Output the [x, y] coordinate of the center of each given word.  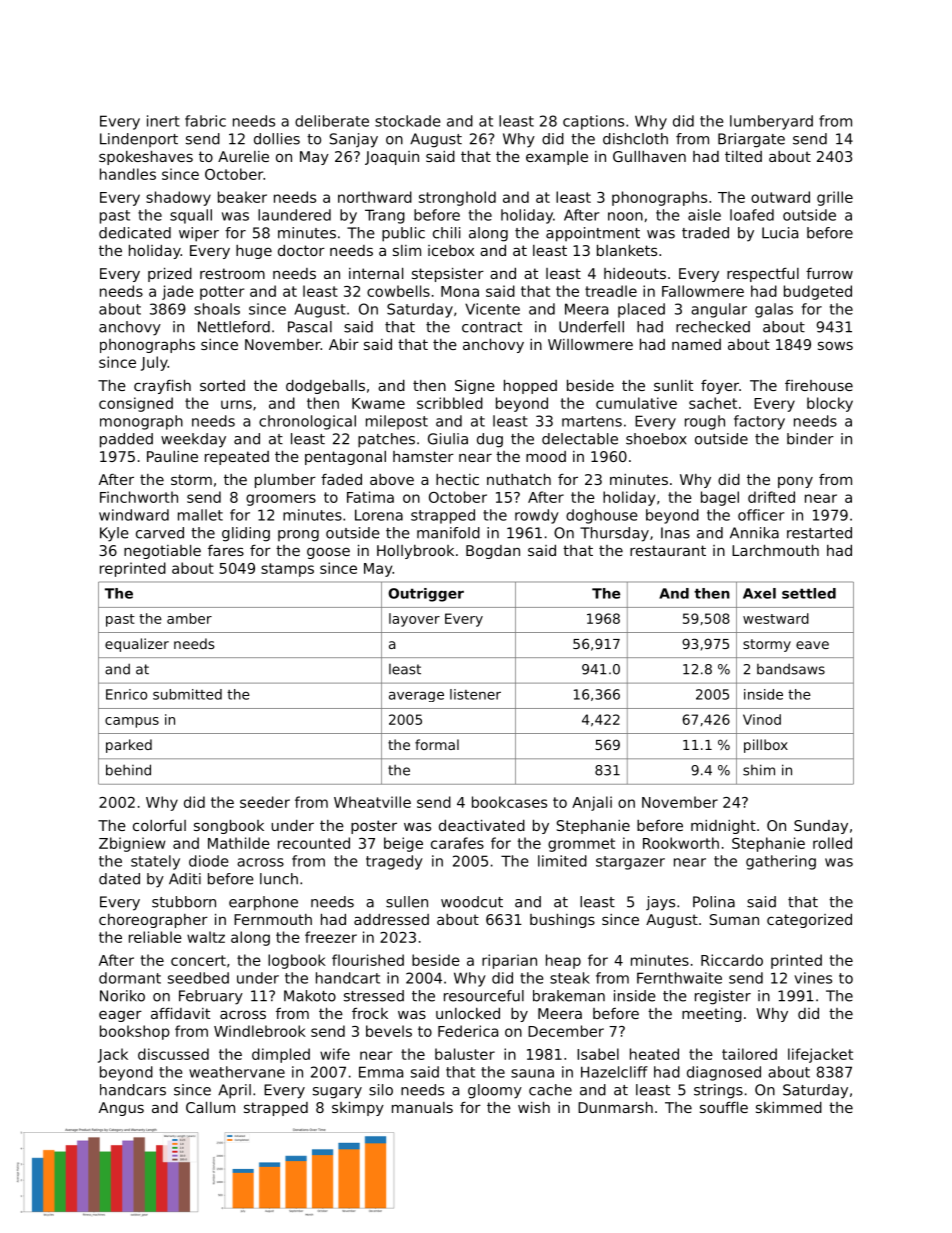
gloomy [495, 1091]
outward [780, 197]
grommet [581, 845]
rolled [832, 843]
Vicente [492, 309]
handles [128, 174]
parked [129, 746]
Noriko [122, 996]
